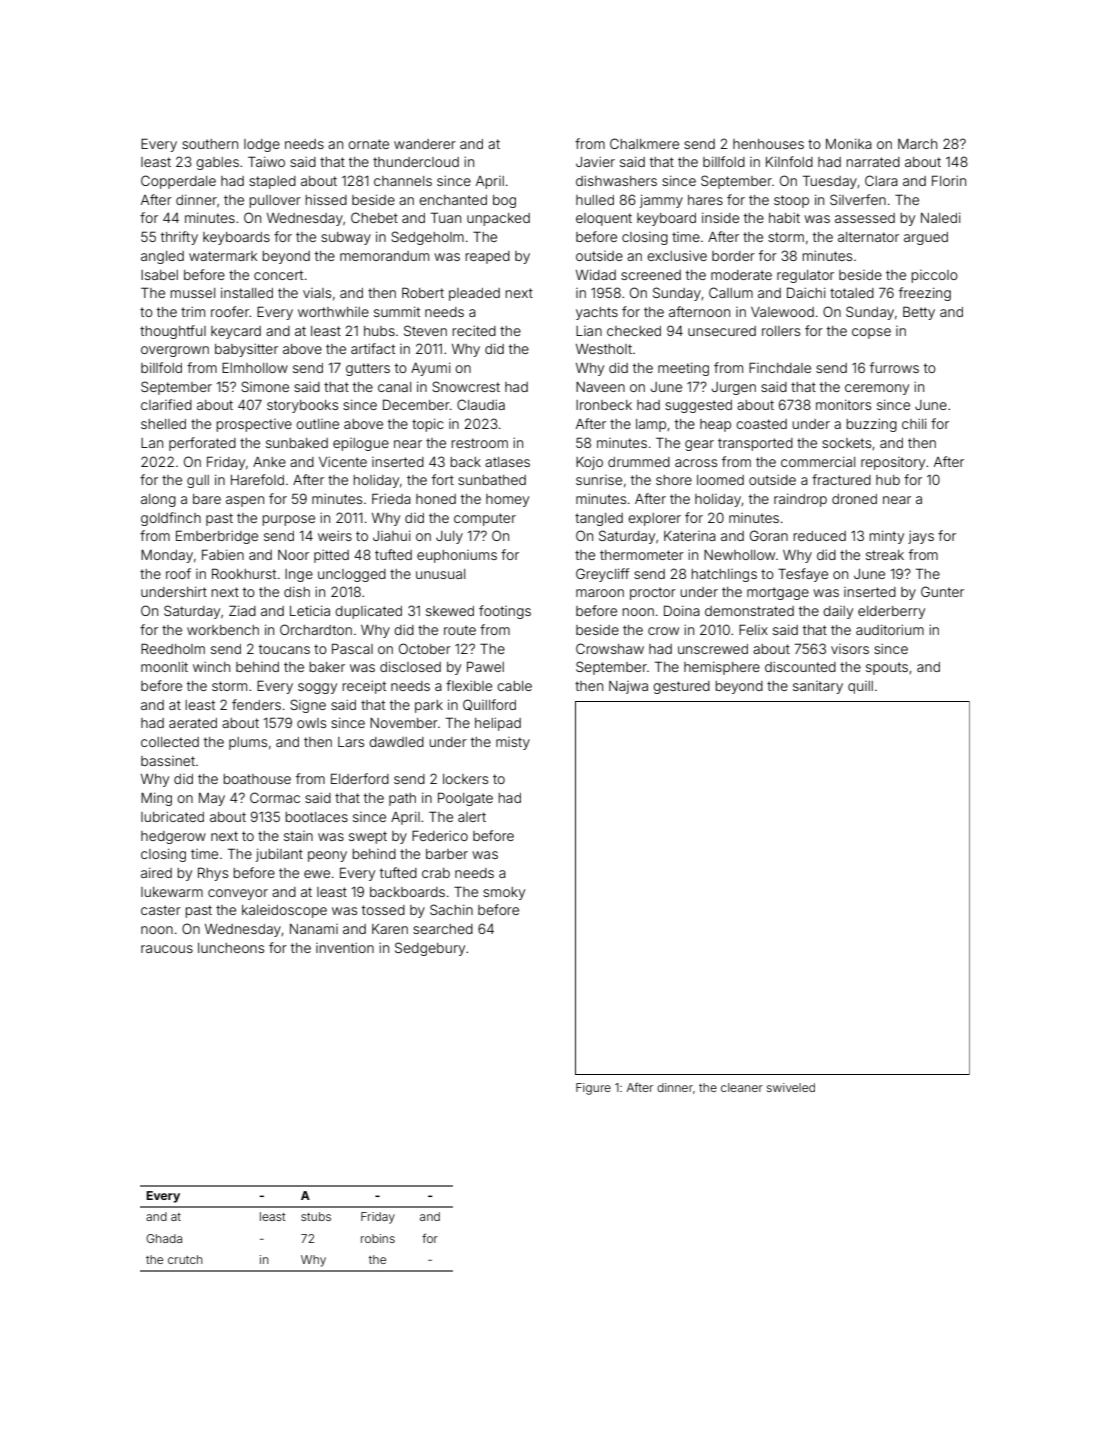 The height and width of the screenshot is (1437, 1110). Describe the element at coordinates (682, 610) in the screenshot. I see `Doina` at that location.
